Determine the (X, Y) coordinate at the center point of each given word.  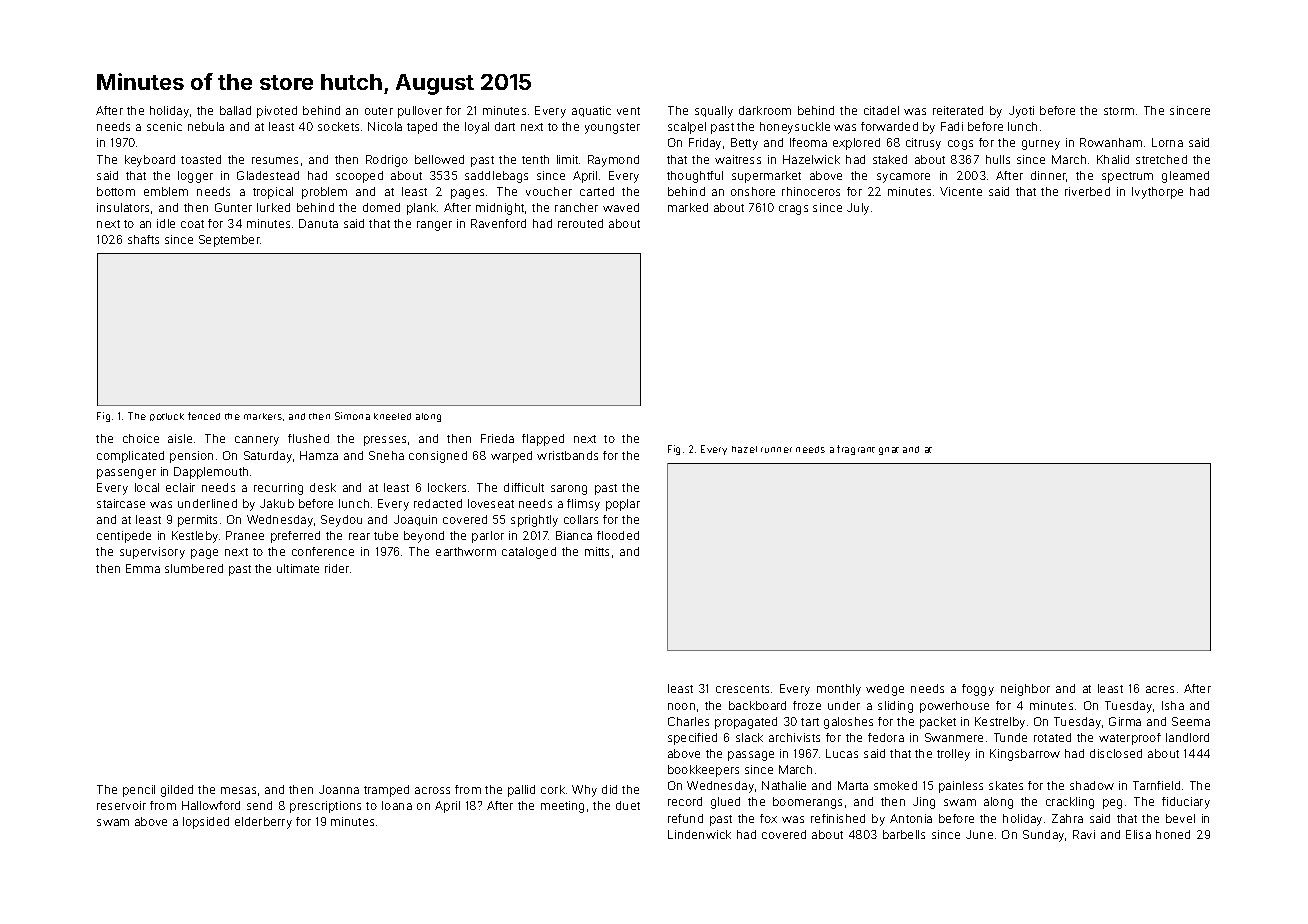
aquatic (591, 111)
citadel (881, 110)
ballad (235, 110)
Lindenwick (699, 834)
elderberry (263, 823)
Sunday (1043, 836)
